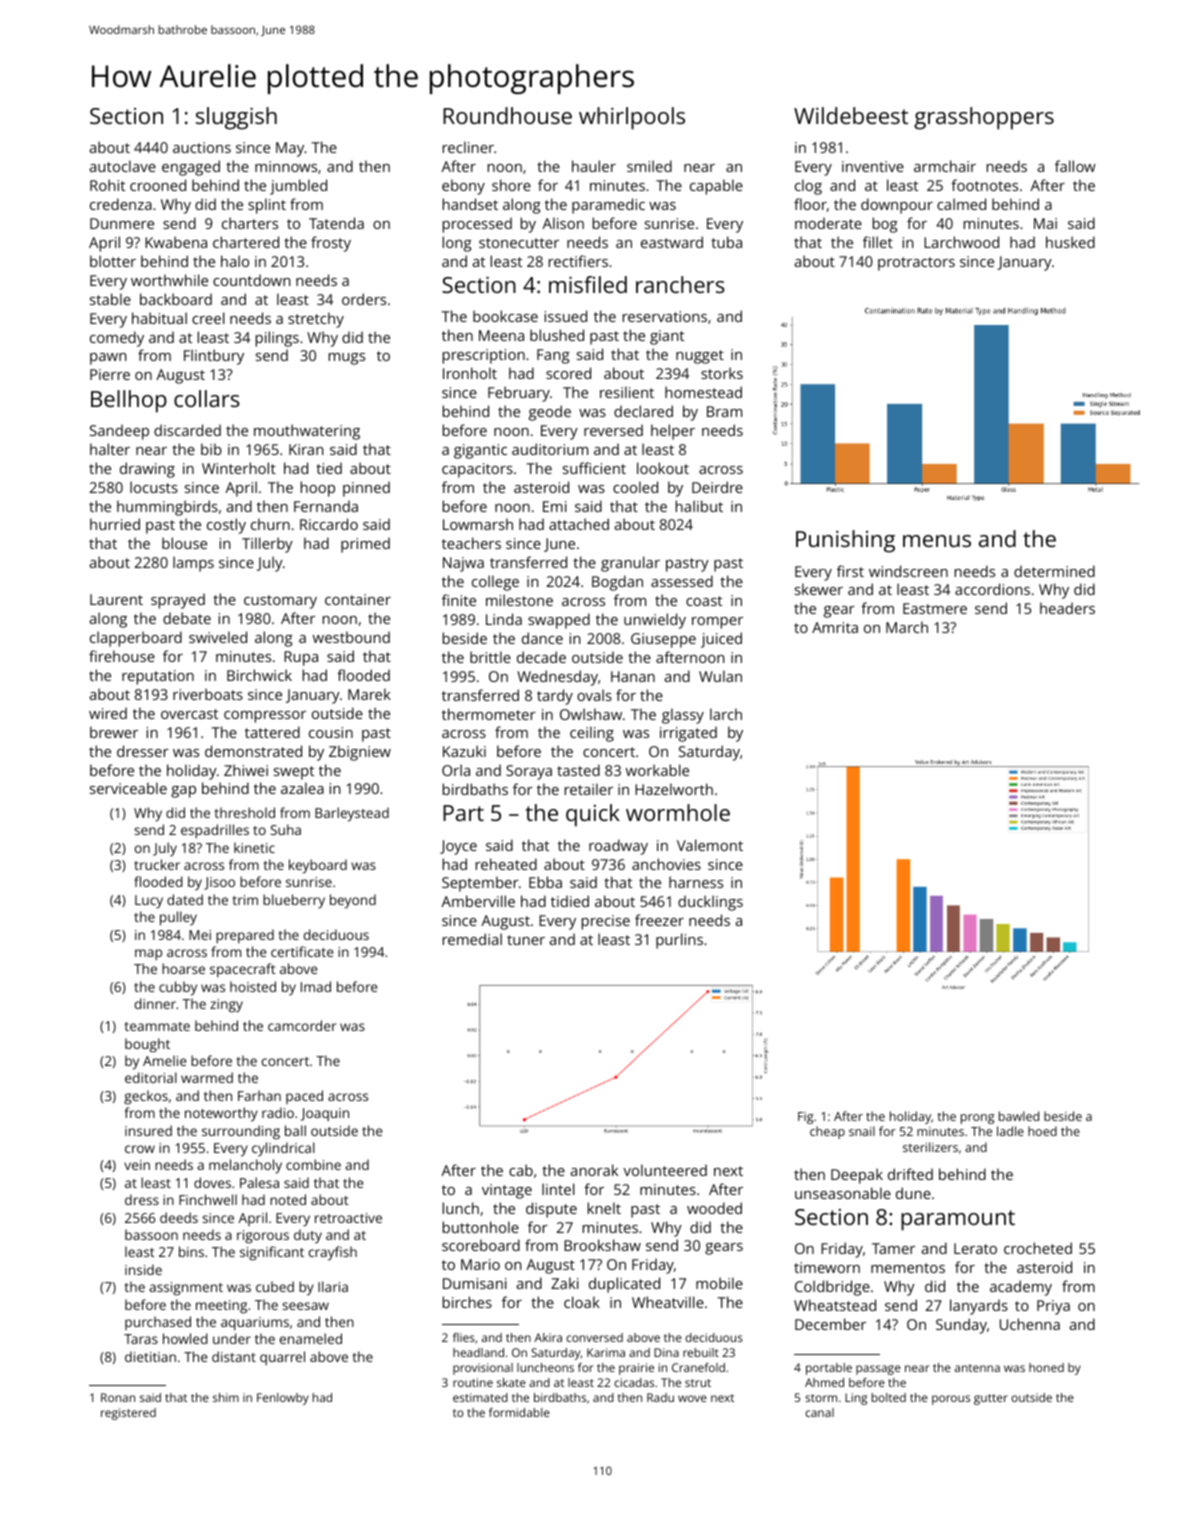 This document has width=1185, height=1534. Describe the element at coordinates (191, 168) in the document. I see `engaged` at that location.
